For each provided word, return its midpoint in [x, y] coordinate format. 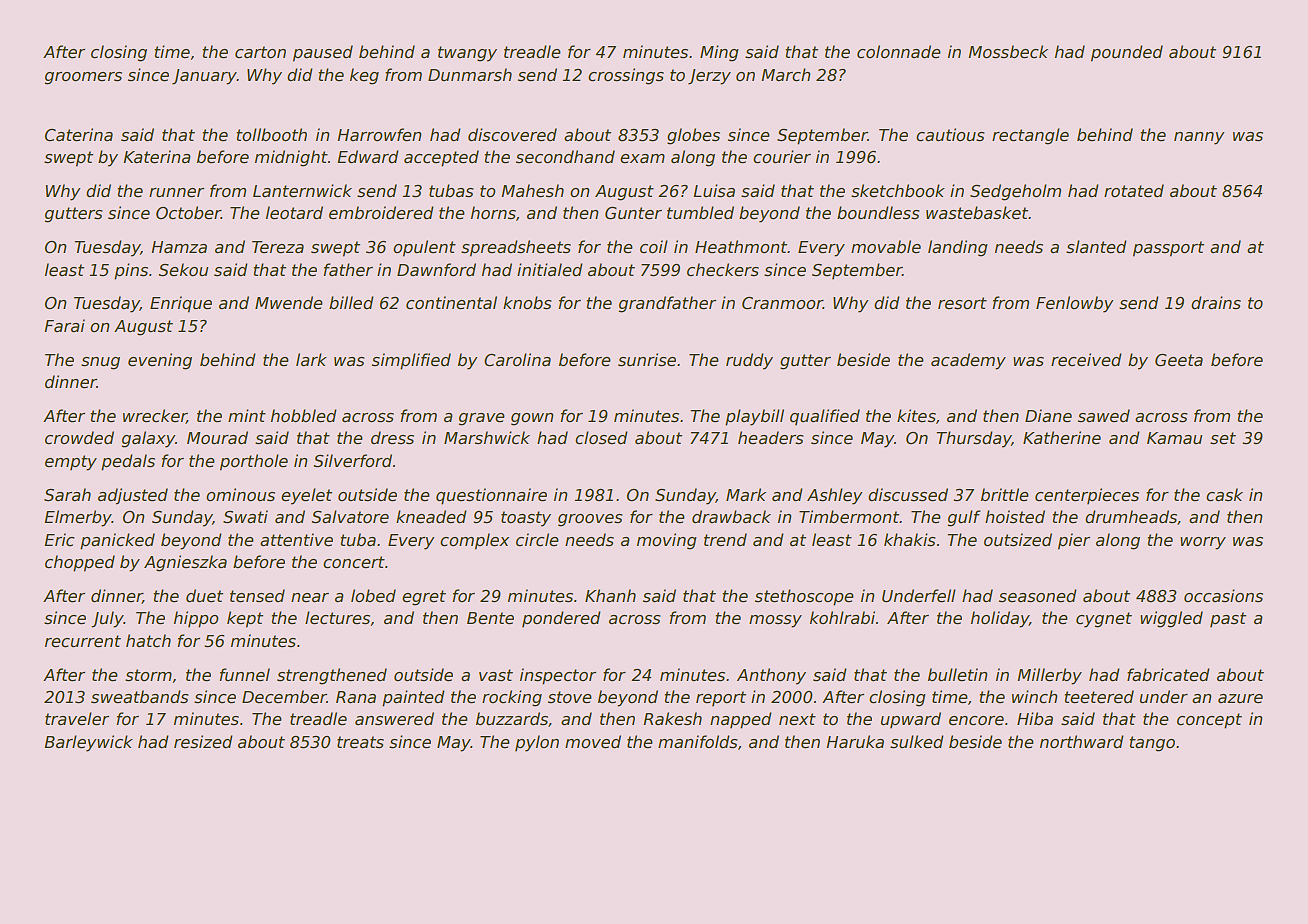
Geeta [1179, 360]
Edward [368, 156]
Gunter [633, 213]
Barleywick [88, 743]
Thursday [974, 439]
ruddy [749, 361]
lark [311, 359]
